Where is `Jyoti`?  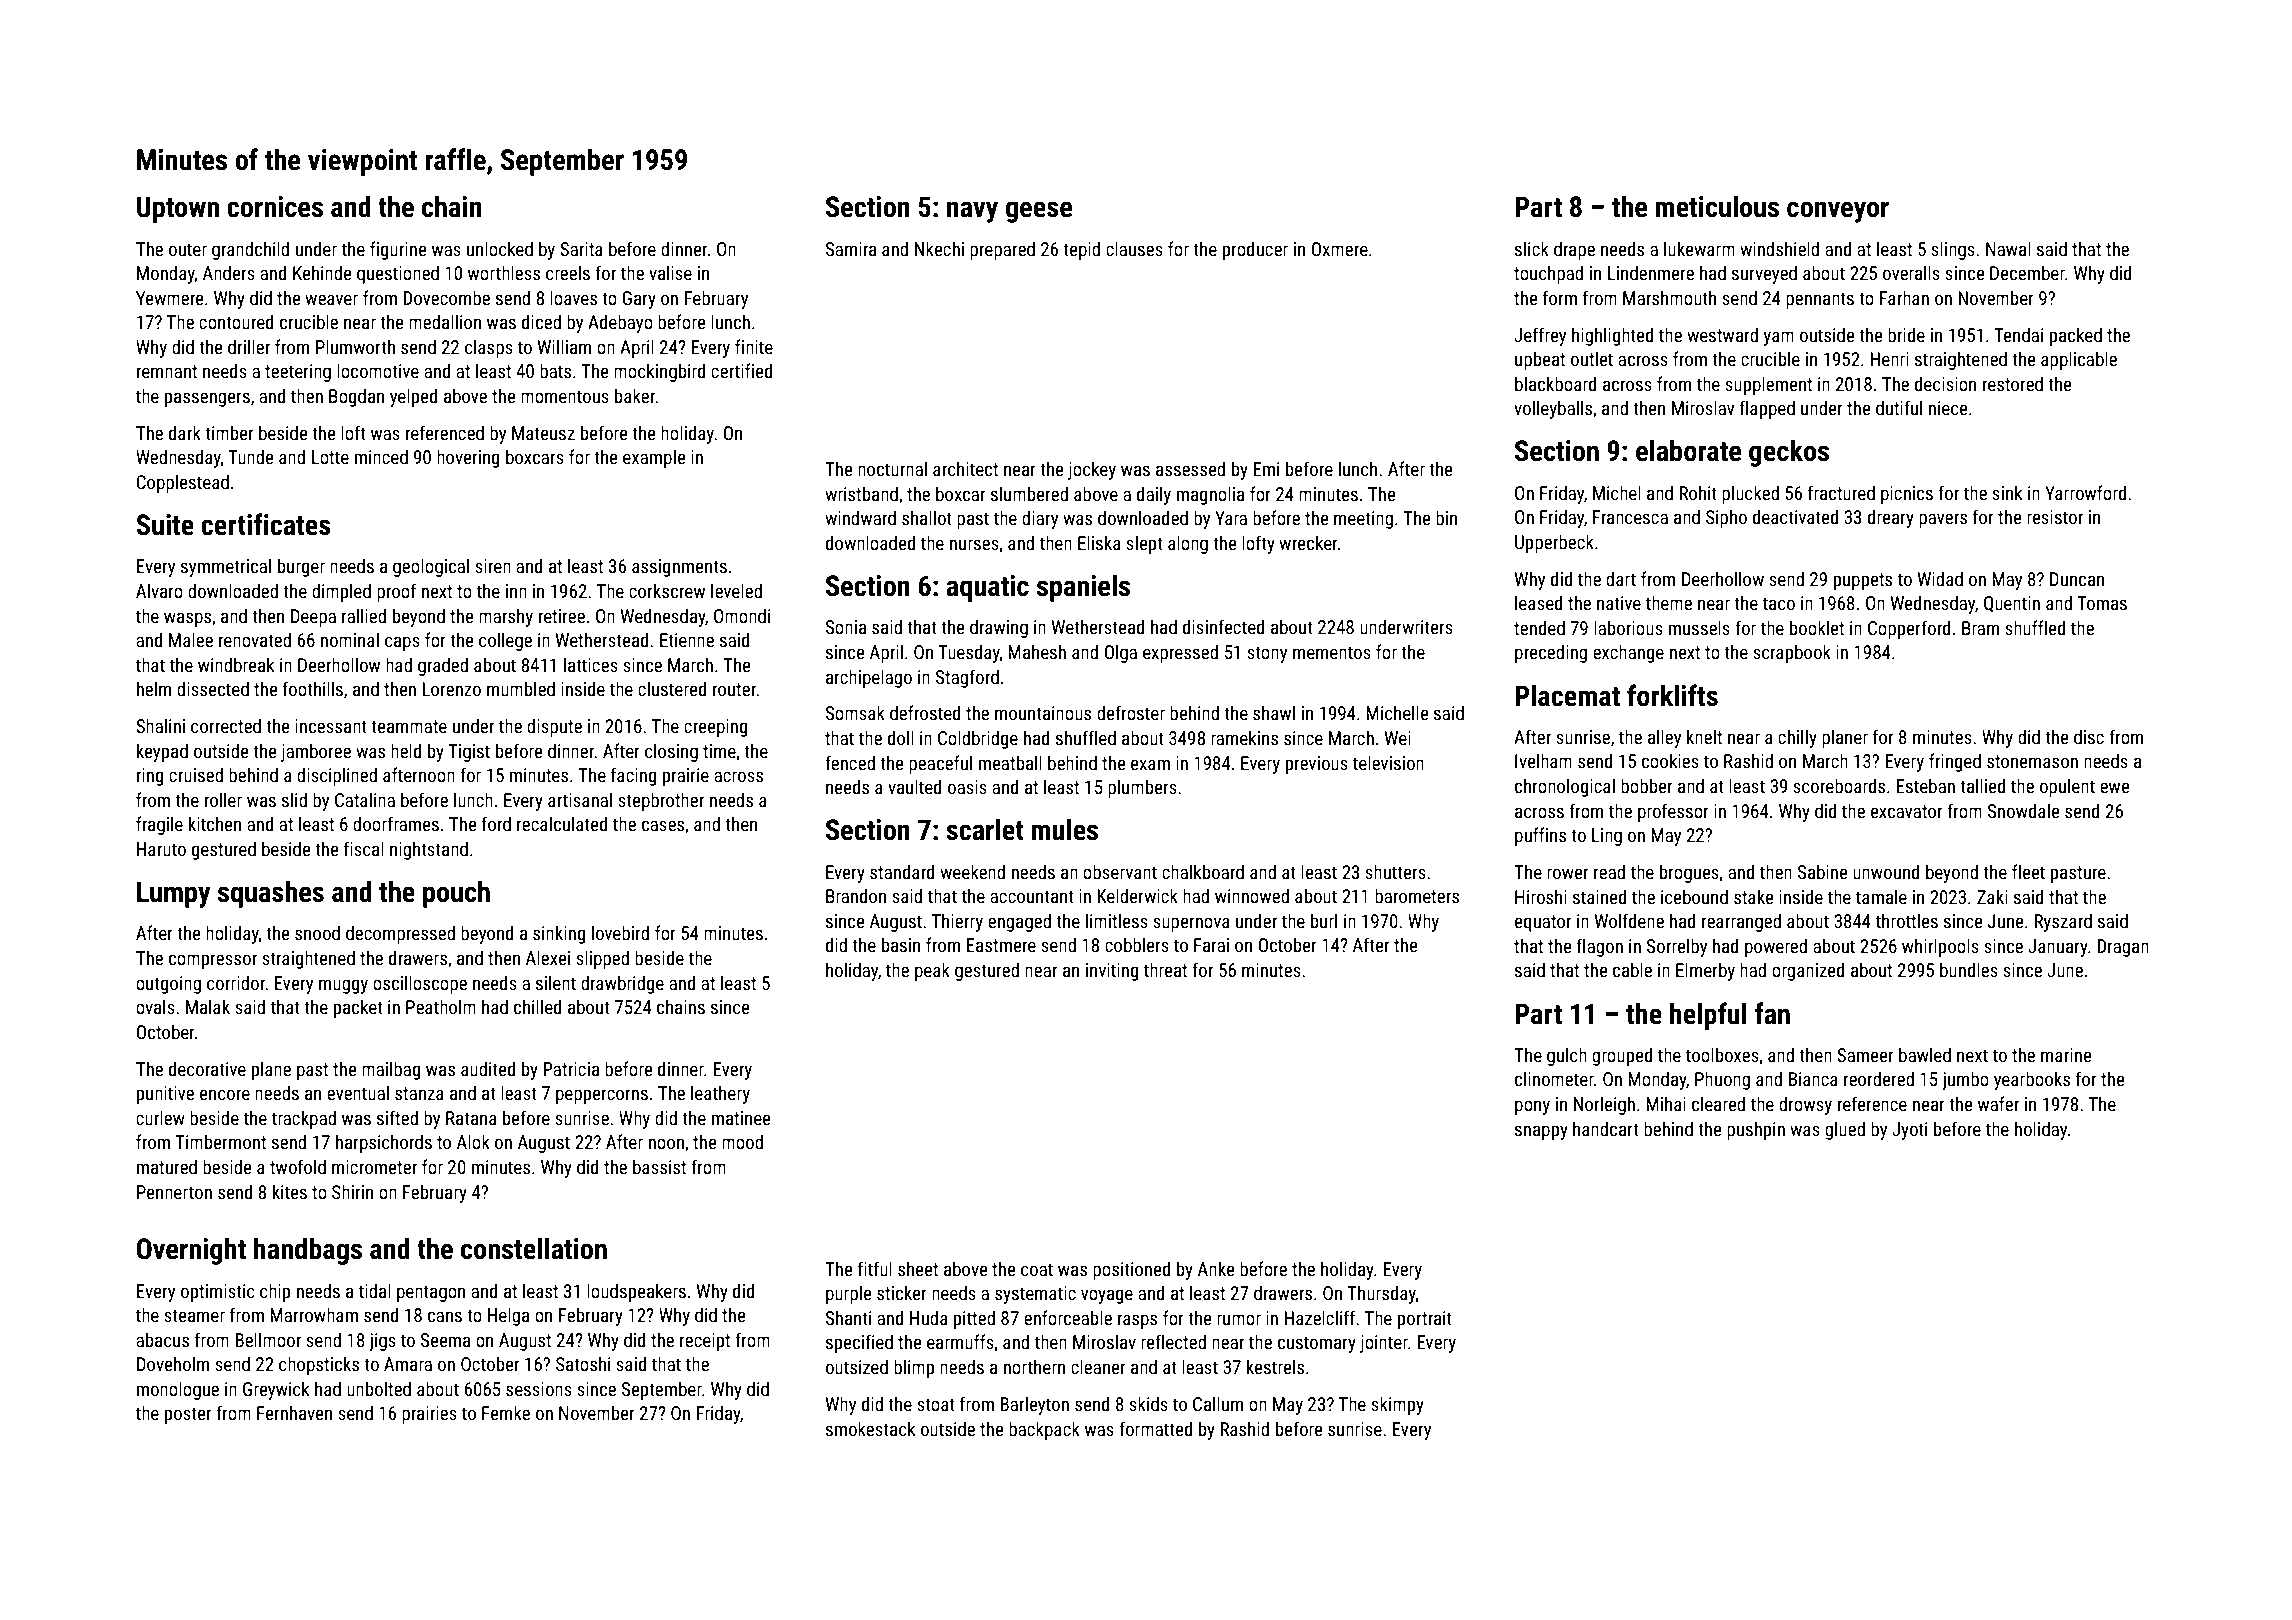
Jyoti is located at coordinates (1909, 1131).
